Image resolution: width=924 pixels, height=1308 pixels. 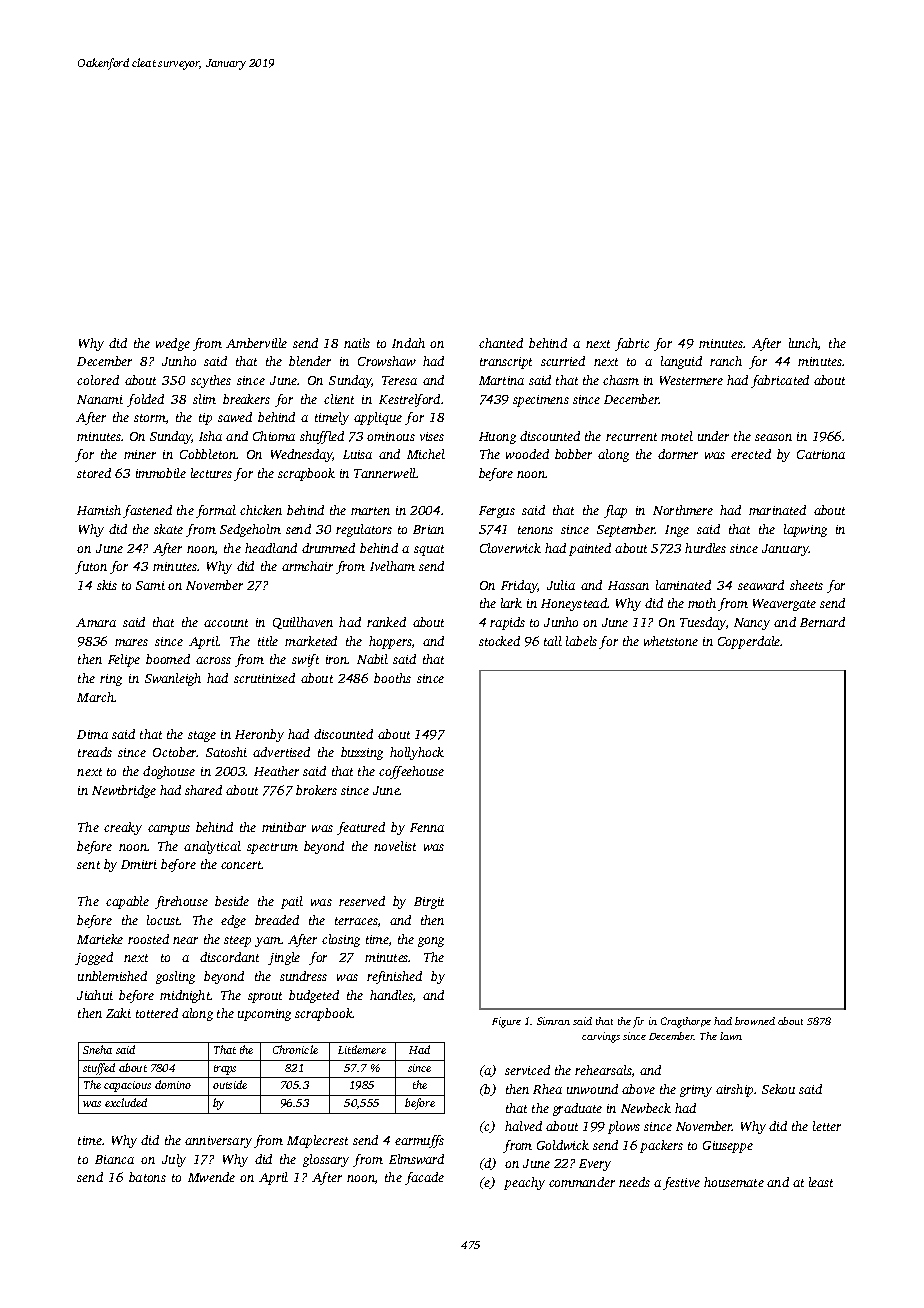 What do you see at coordinates (211, 381) in the document?
I see `scythes` at bounding box center [211, 381].
